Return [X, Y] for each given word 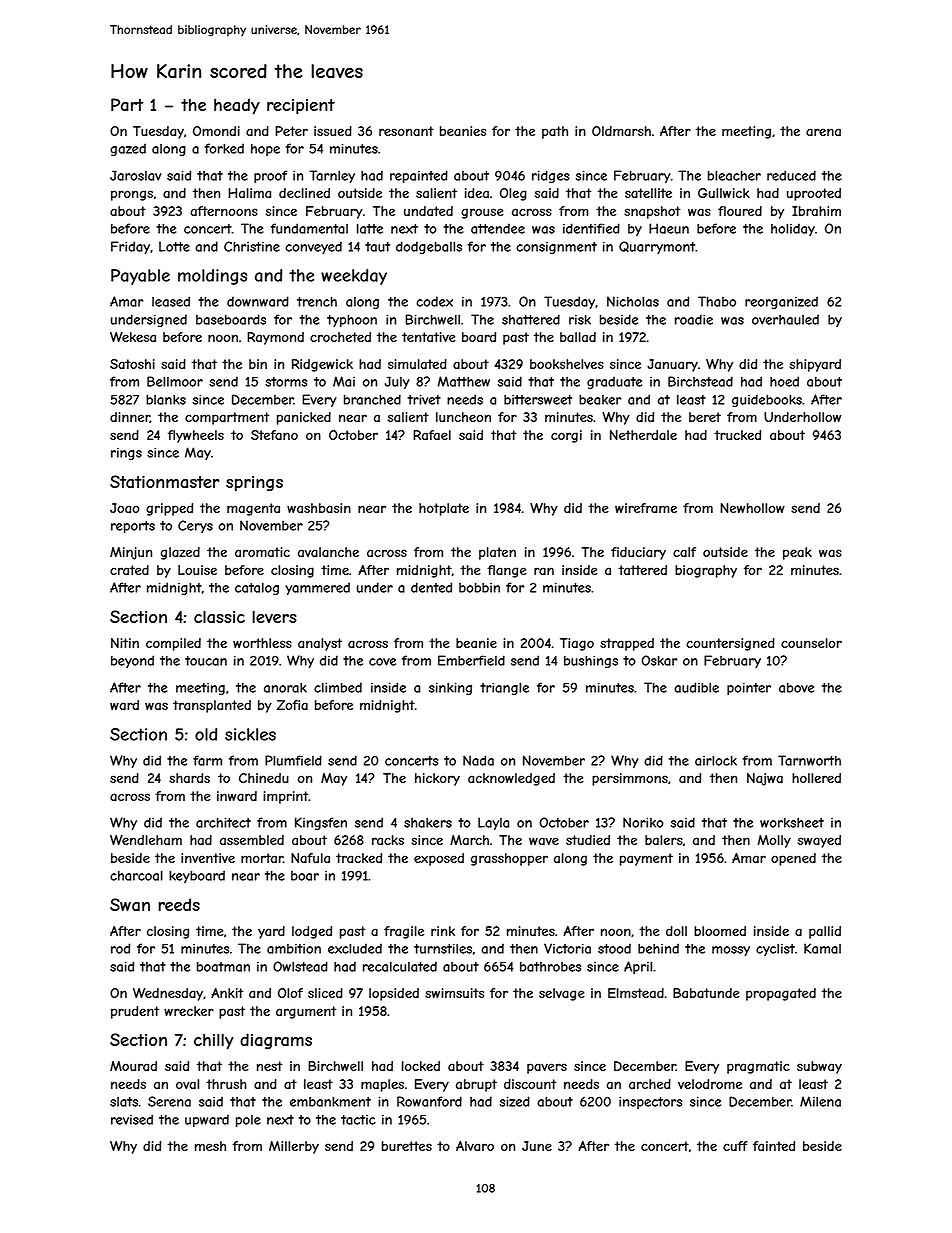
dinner [130, 417]
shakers [428, 822]
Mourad [133, 1066]
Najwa [765, 779]
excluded [355, 948]
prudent [135, 1012]
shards [189, 778]
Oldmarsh [621, 131]
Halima [249, 193]
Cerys [195, 526]
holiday [793, 229]
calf [684, 552]
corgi [566, 436]
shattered [531, 319]
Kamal [822, 948]
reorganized [781, 302]
